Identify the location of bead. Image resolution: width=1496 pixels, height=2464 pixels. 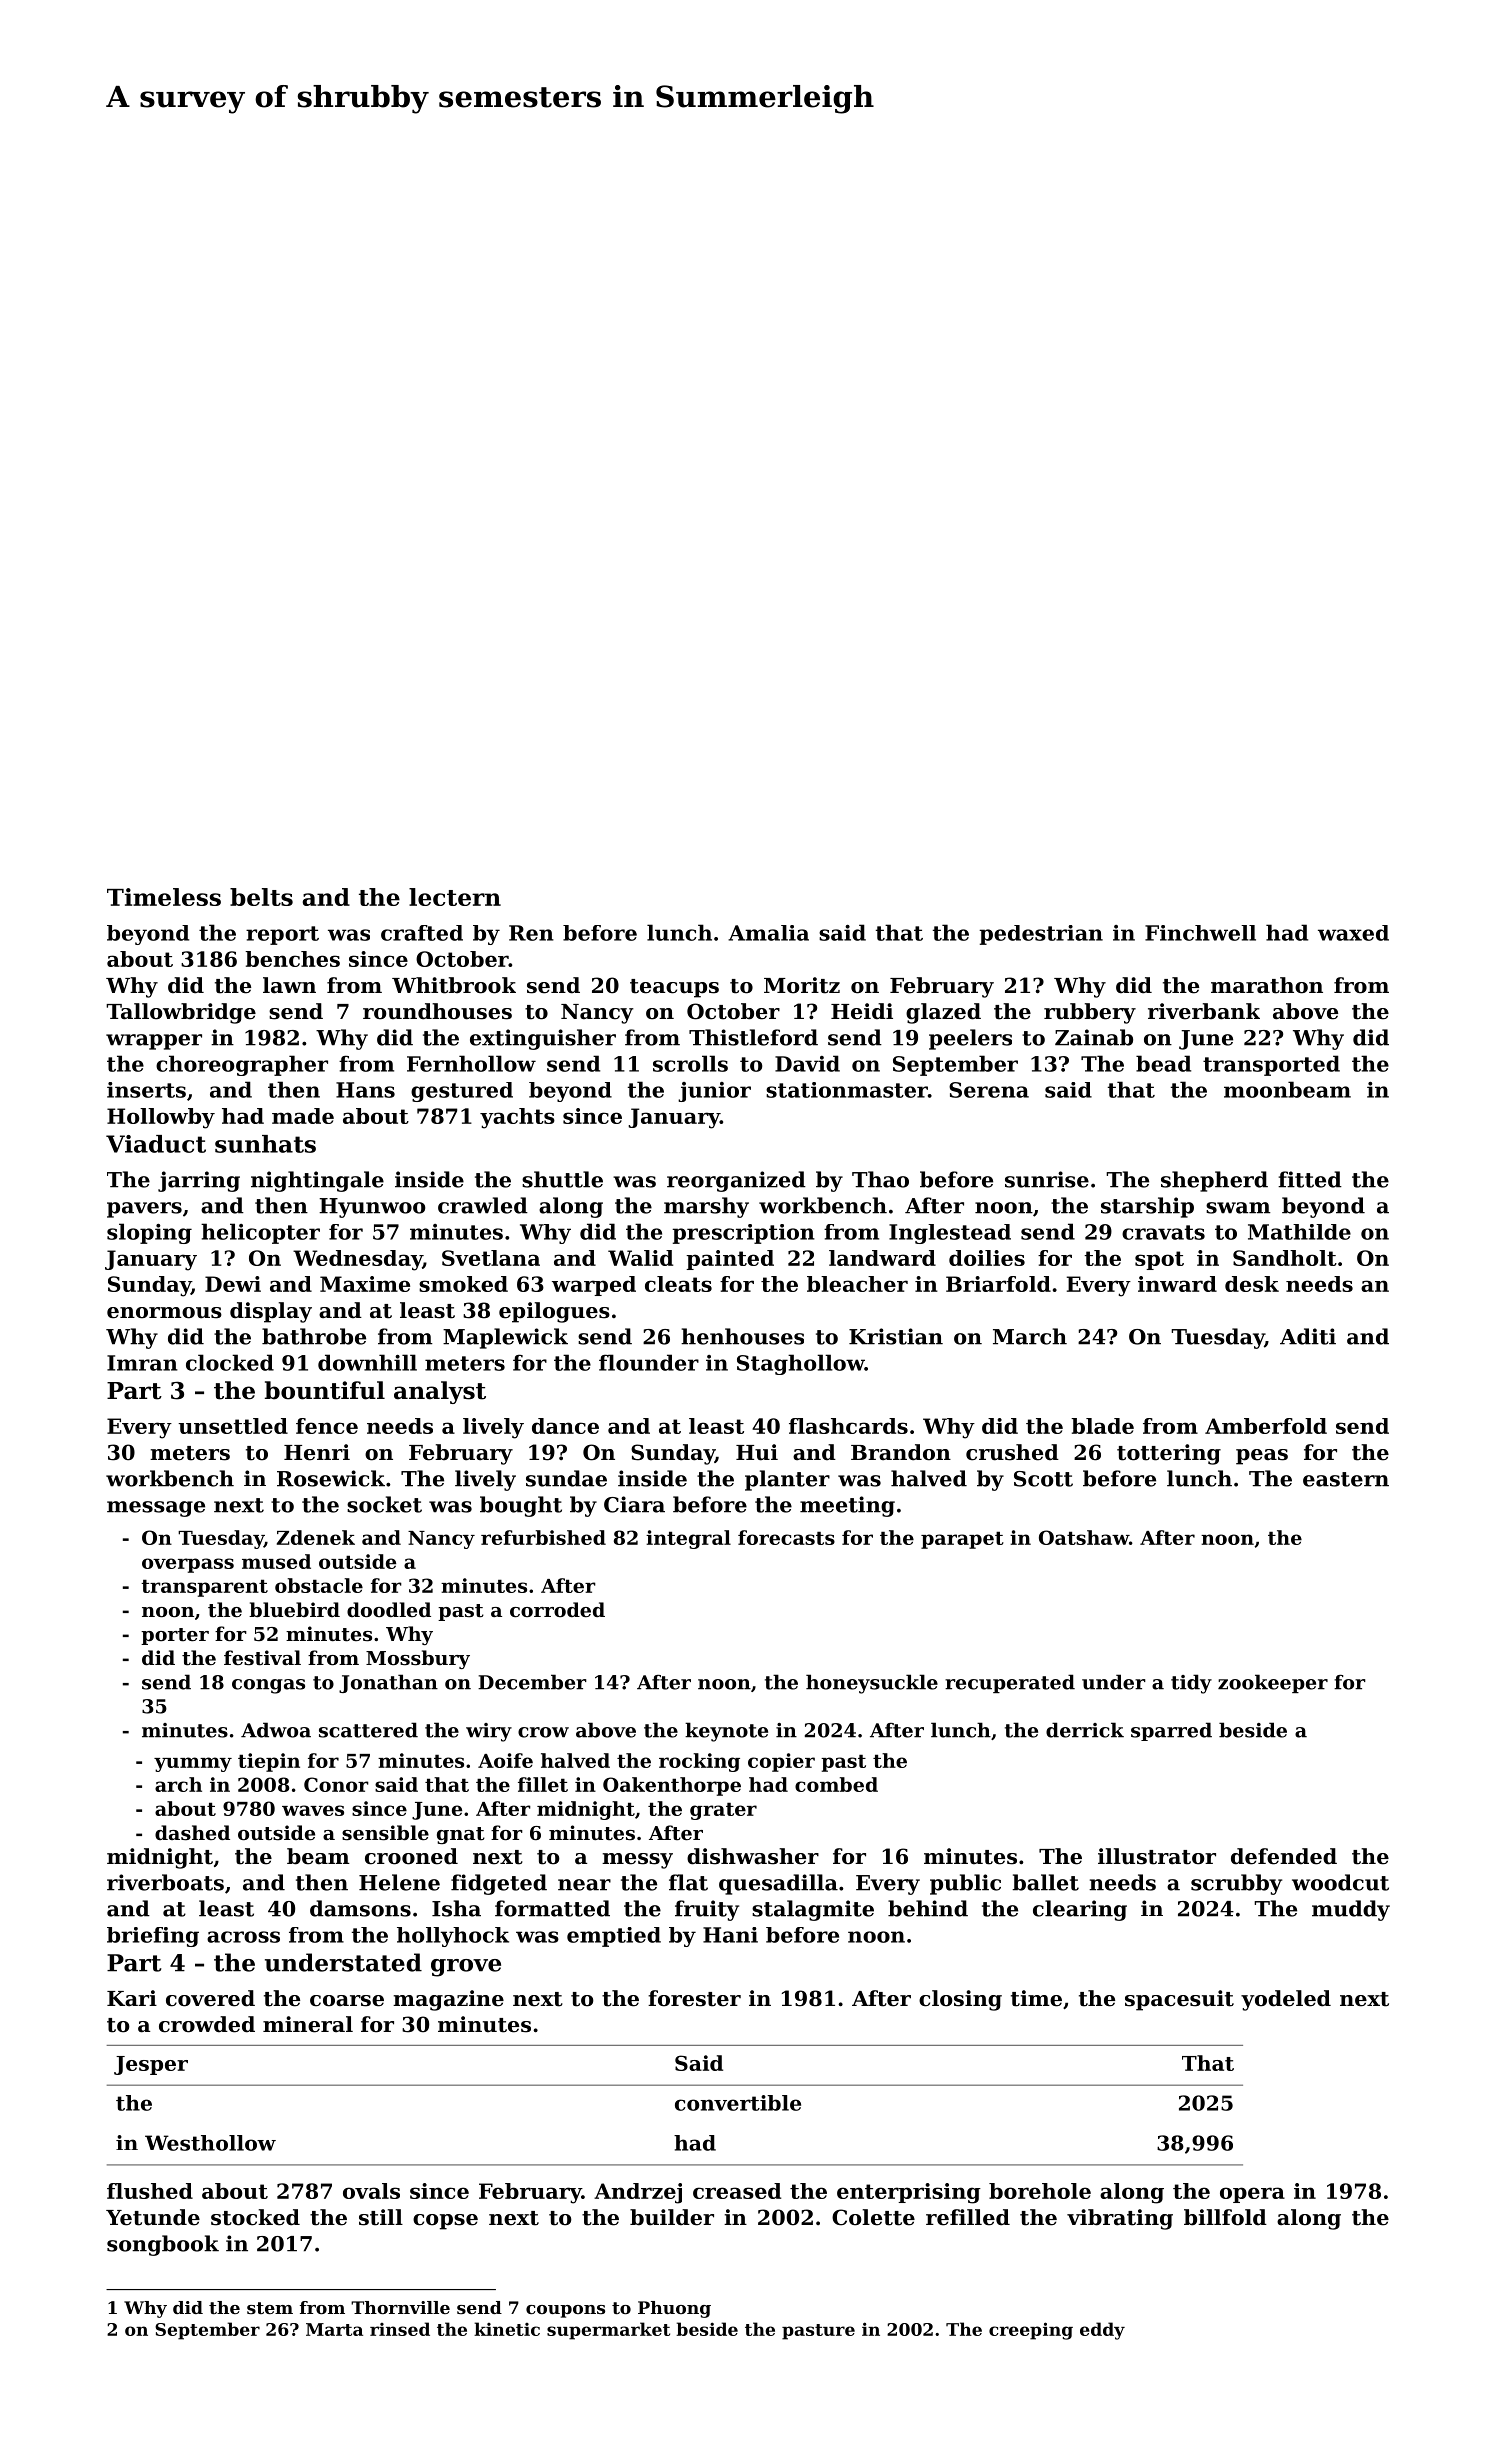
(1163, 1063).
